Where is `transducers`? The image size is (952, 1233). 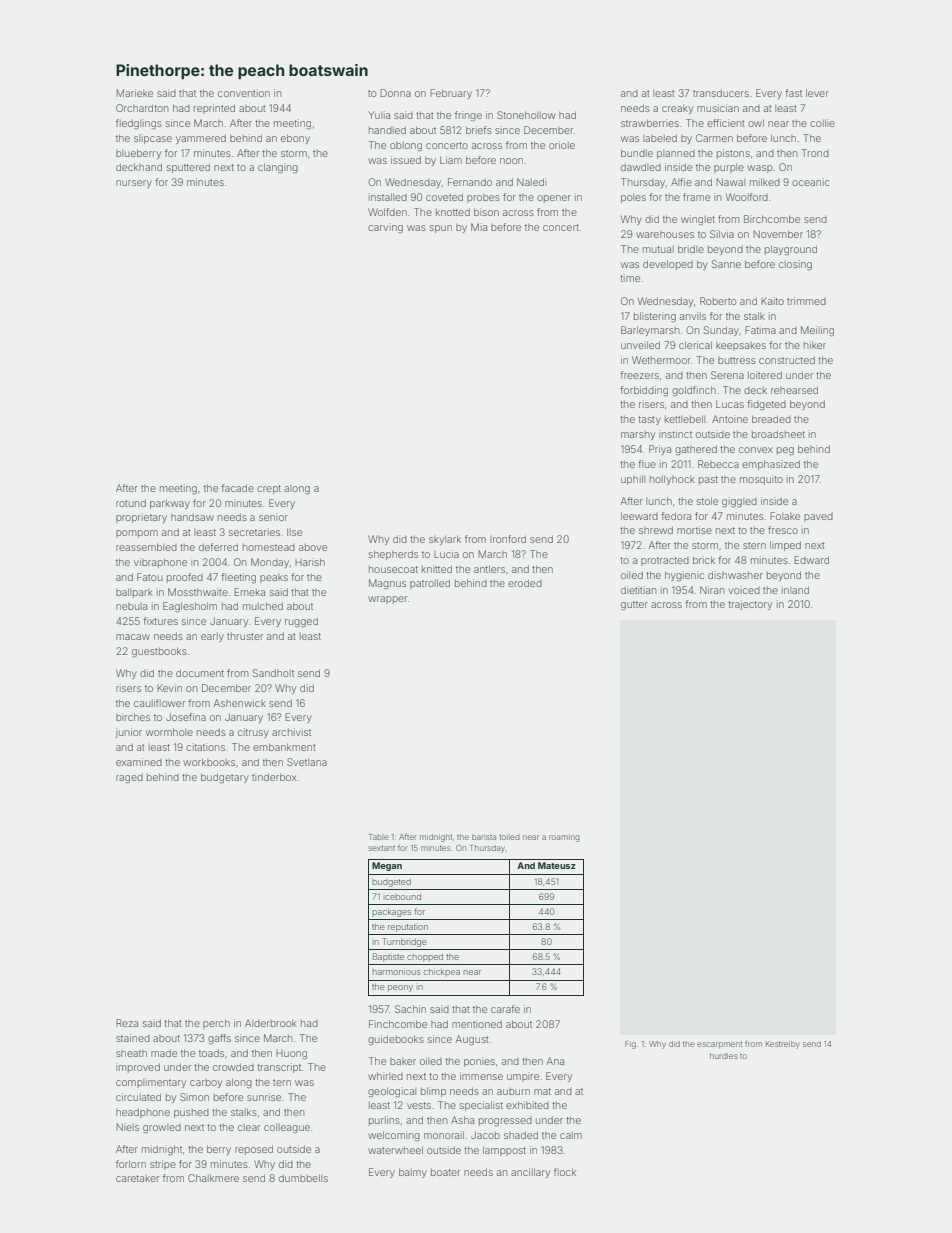 transducers is located at coordinates (721, 93).
